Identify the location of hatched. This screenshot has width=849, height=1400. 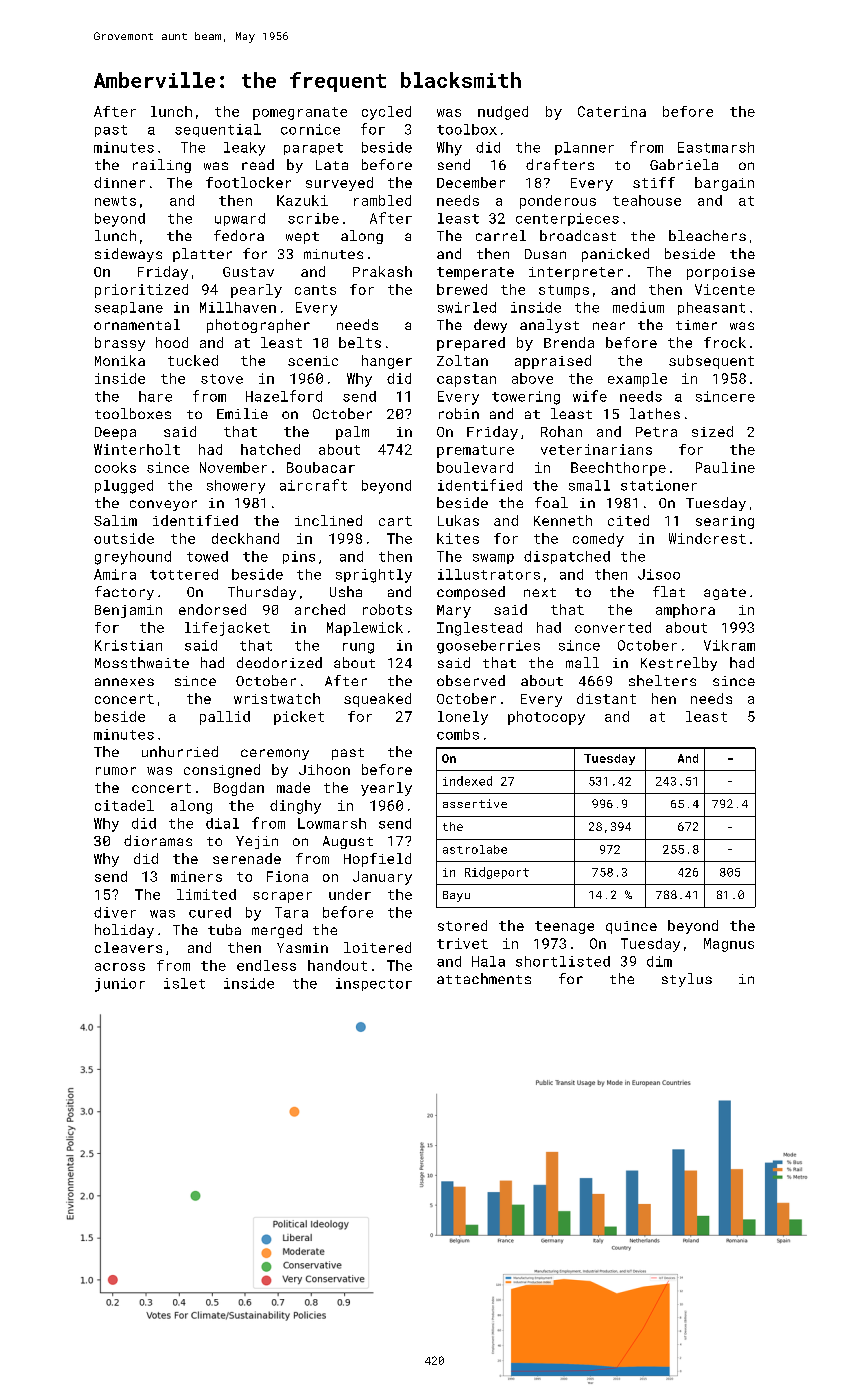
(270, 449).
